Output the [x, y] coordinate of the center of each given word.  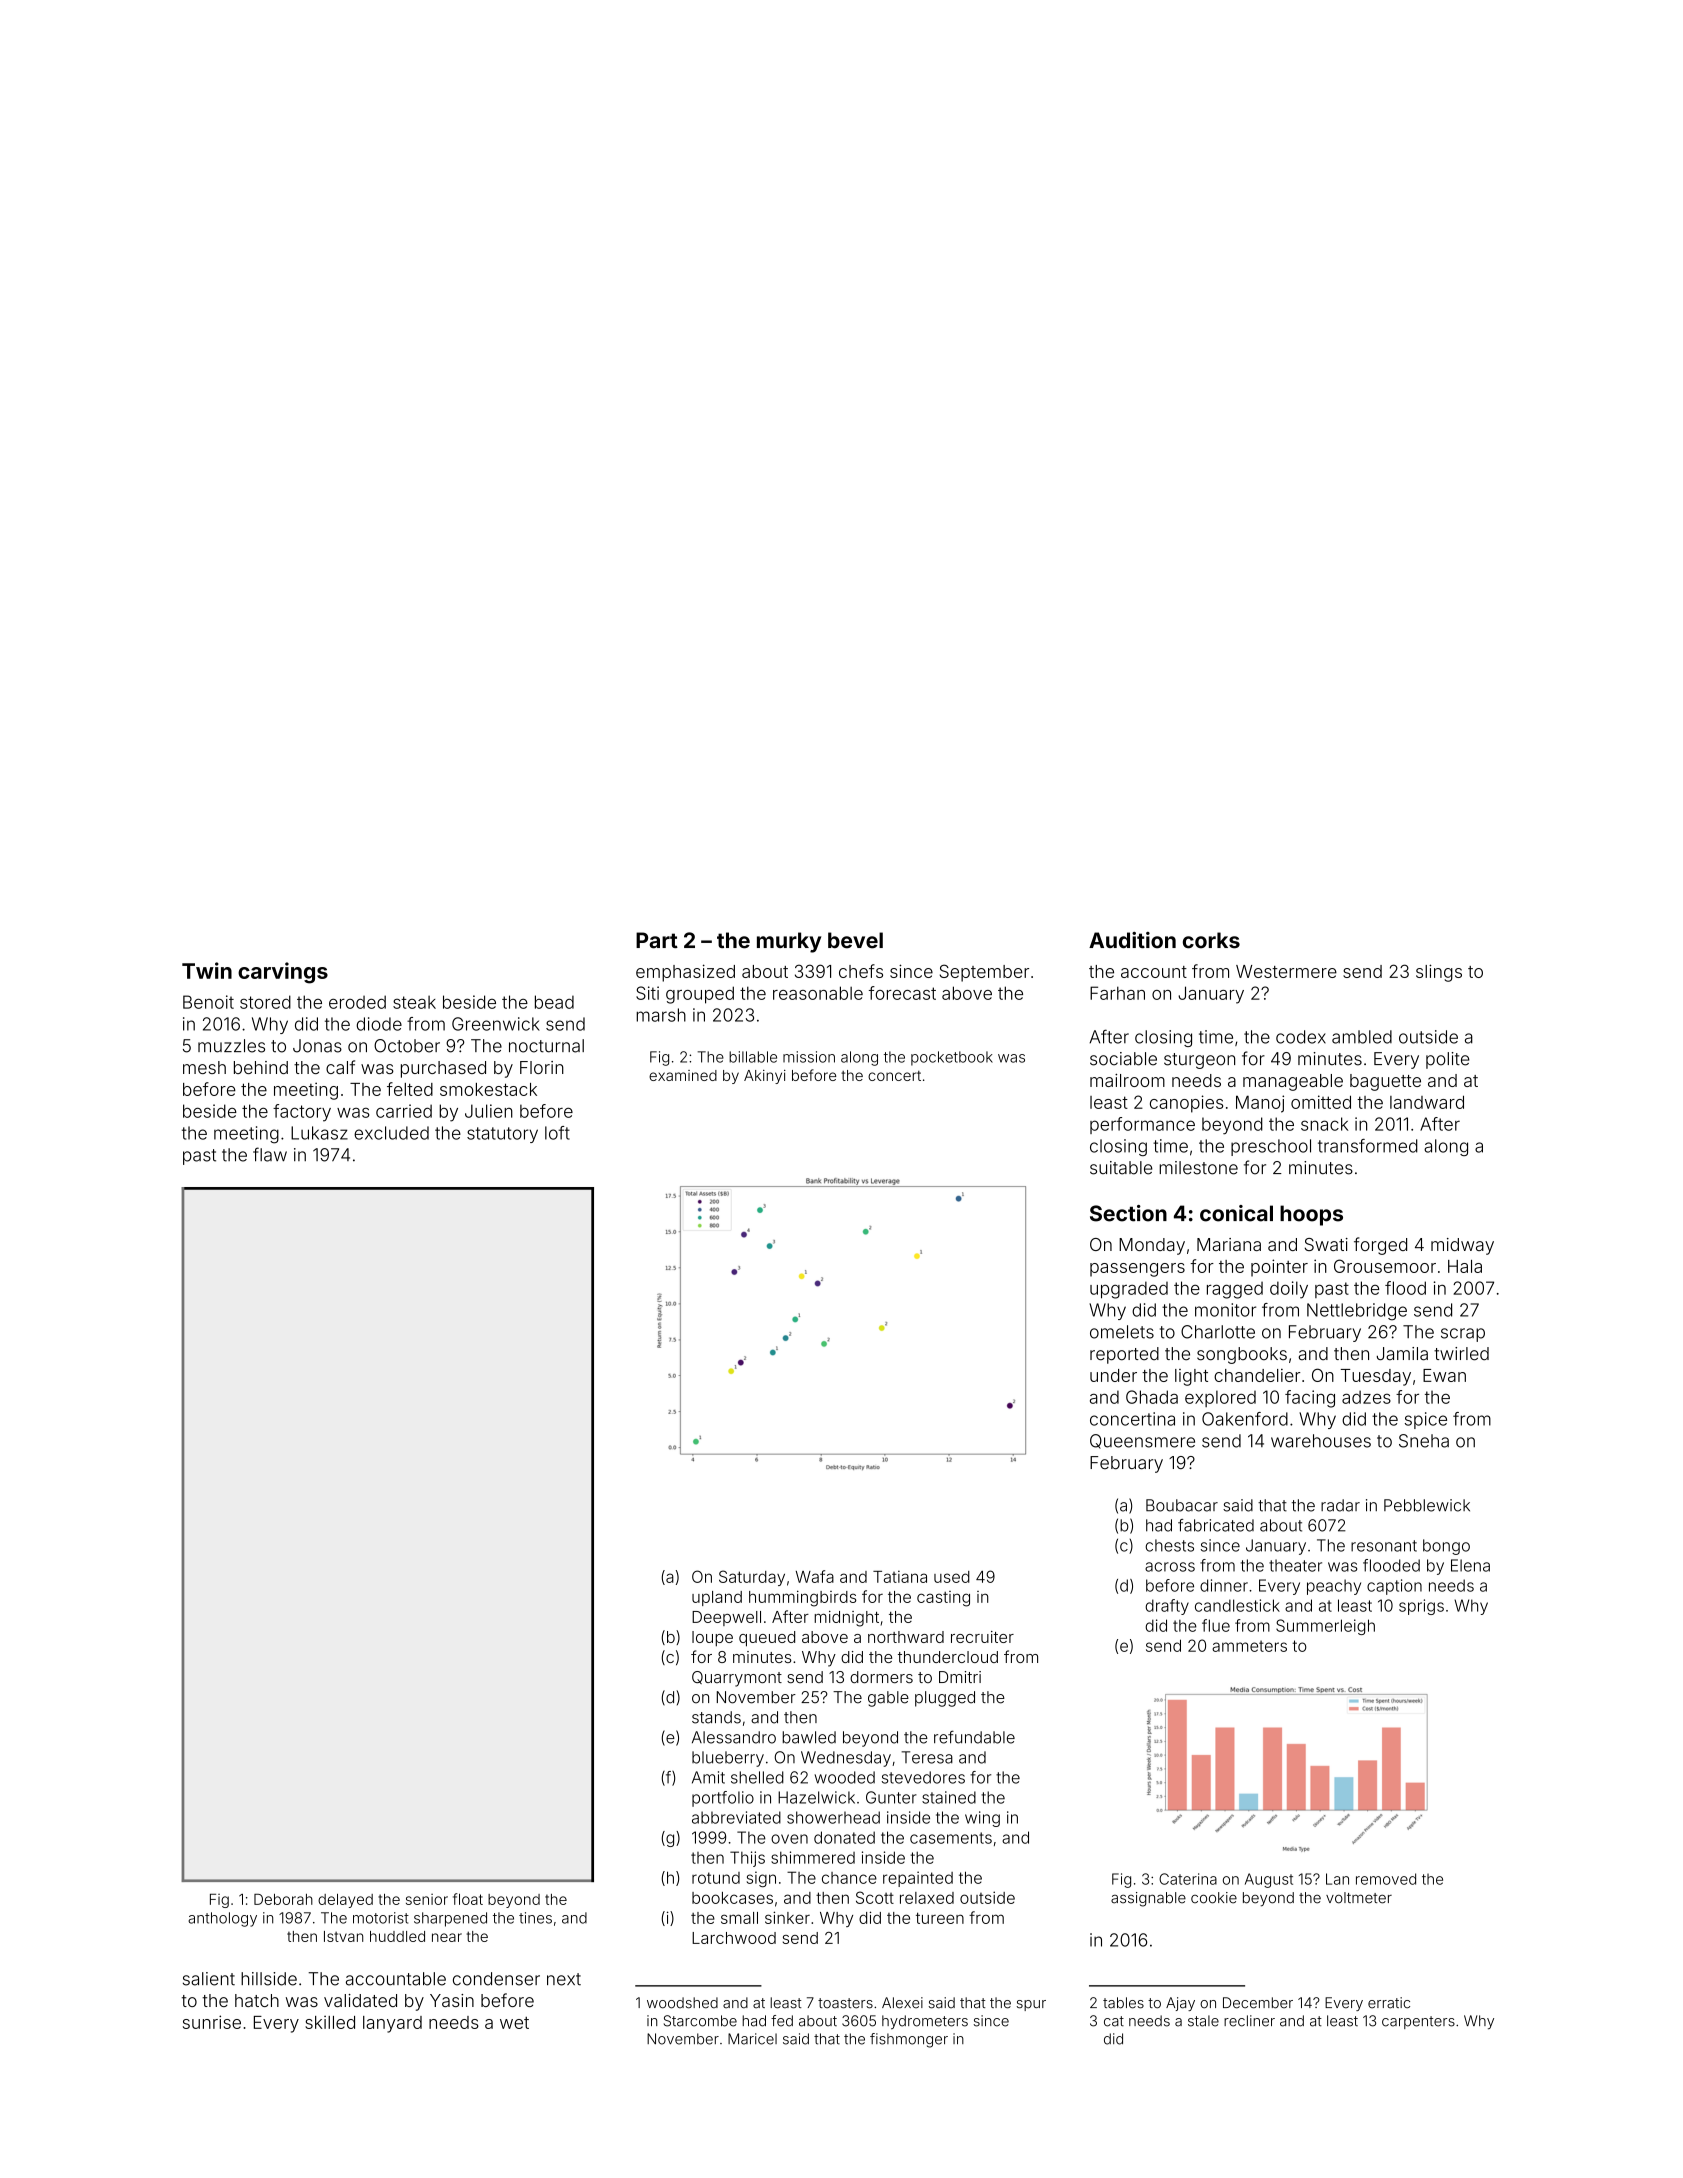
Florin [542, 1067]
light [1191, 1377]
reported [1124, 1355]
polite [1448, 1060]
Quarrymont [737, 1679]
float [468, 1899]
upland [717, 1598]
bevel [855, 940]
